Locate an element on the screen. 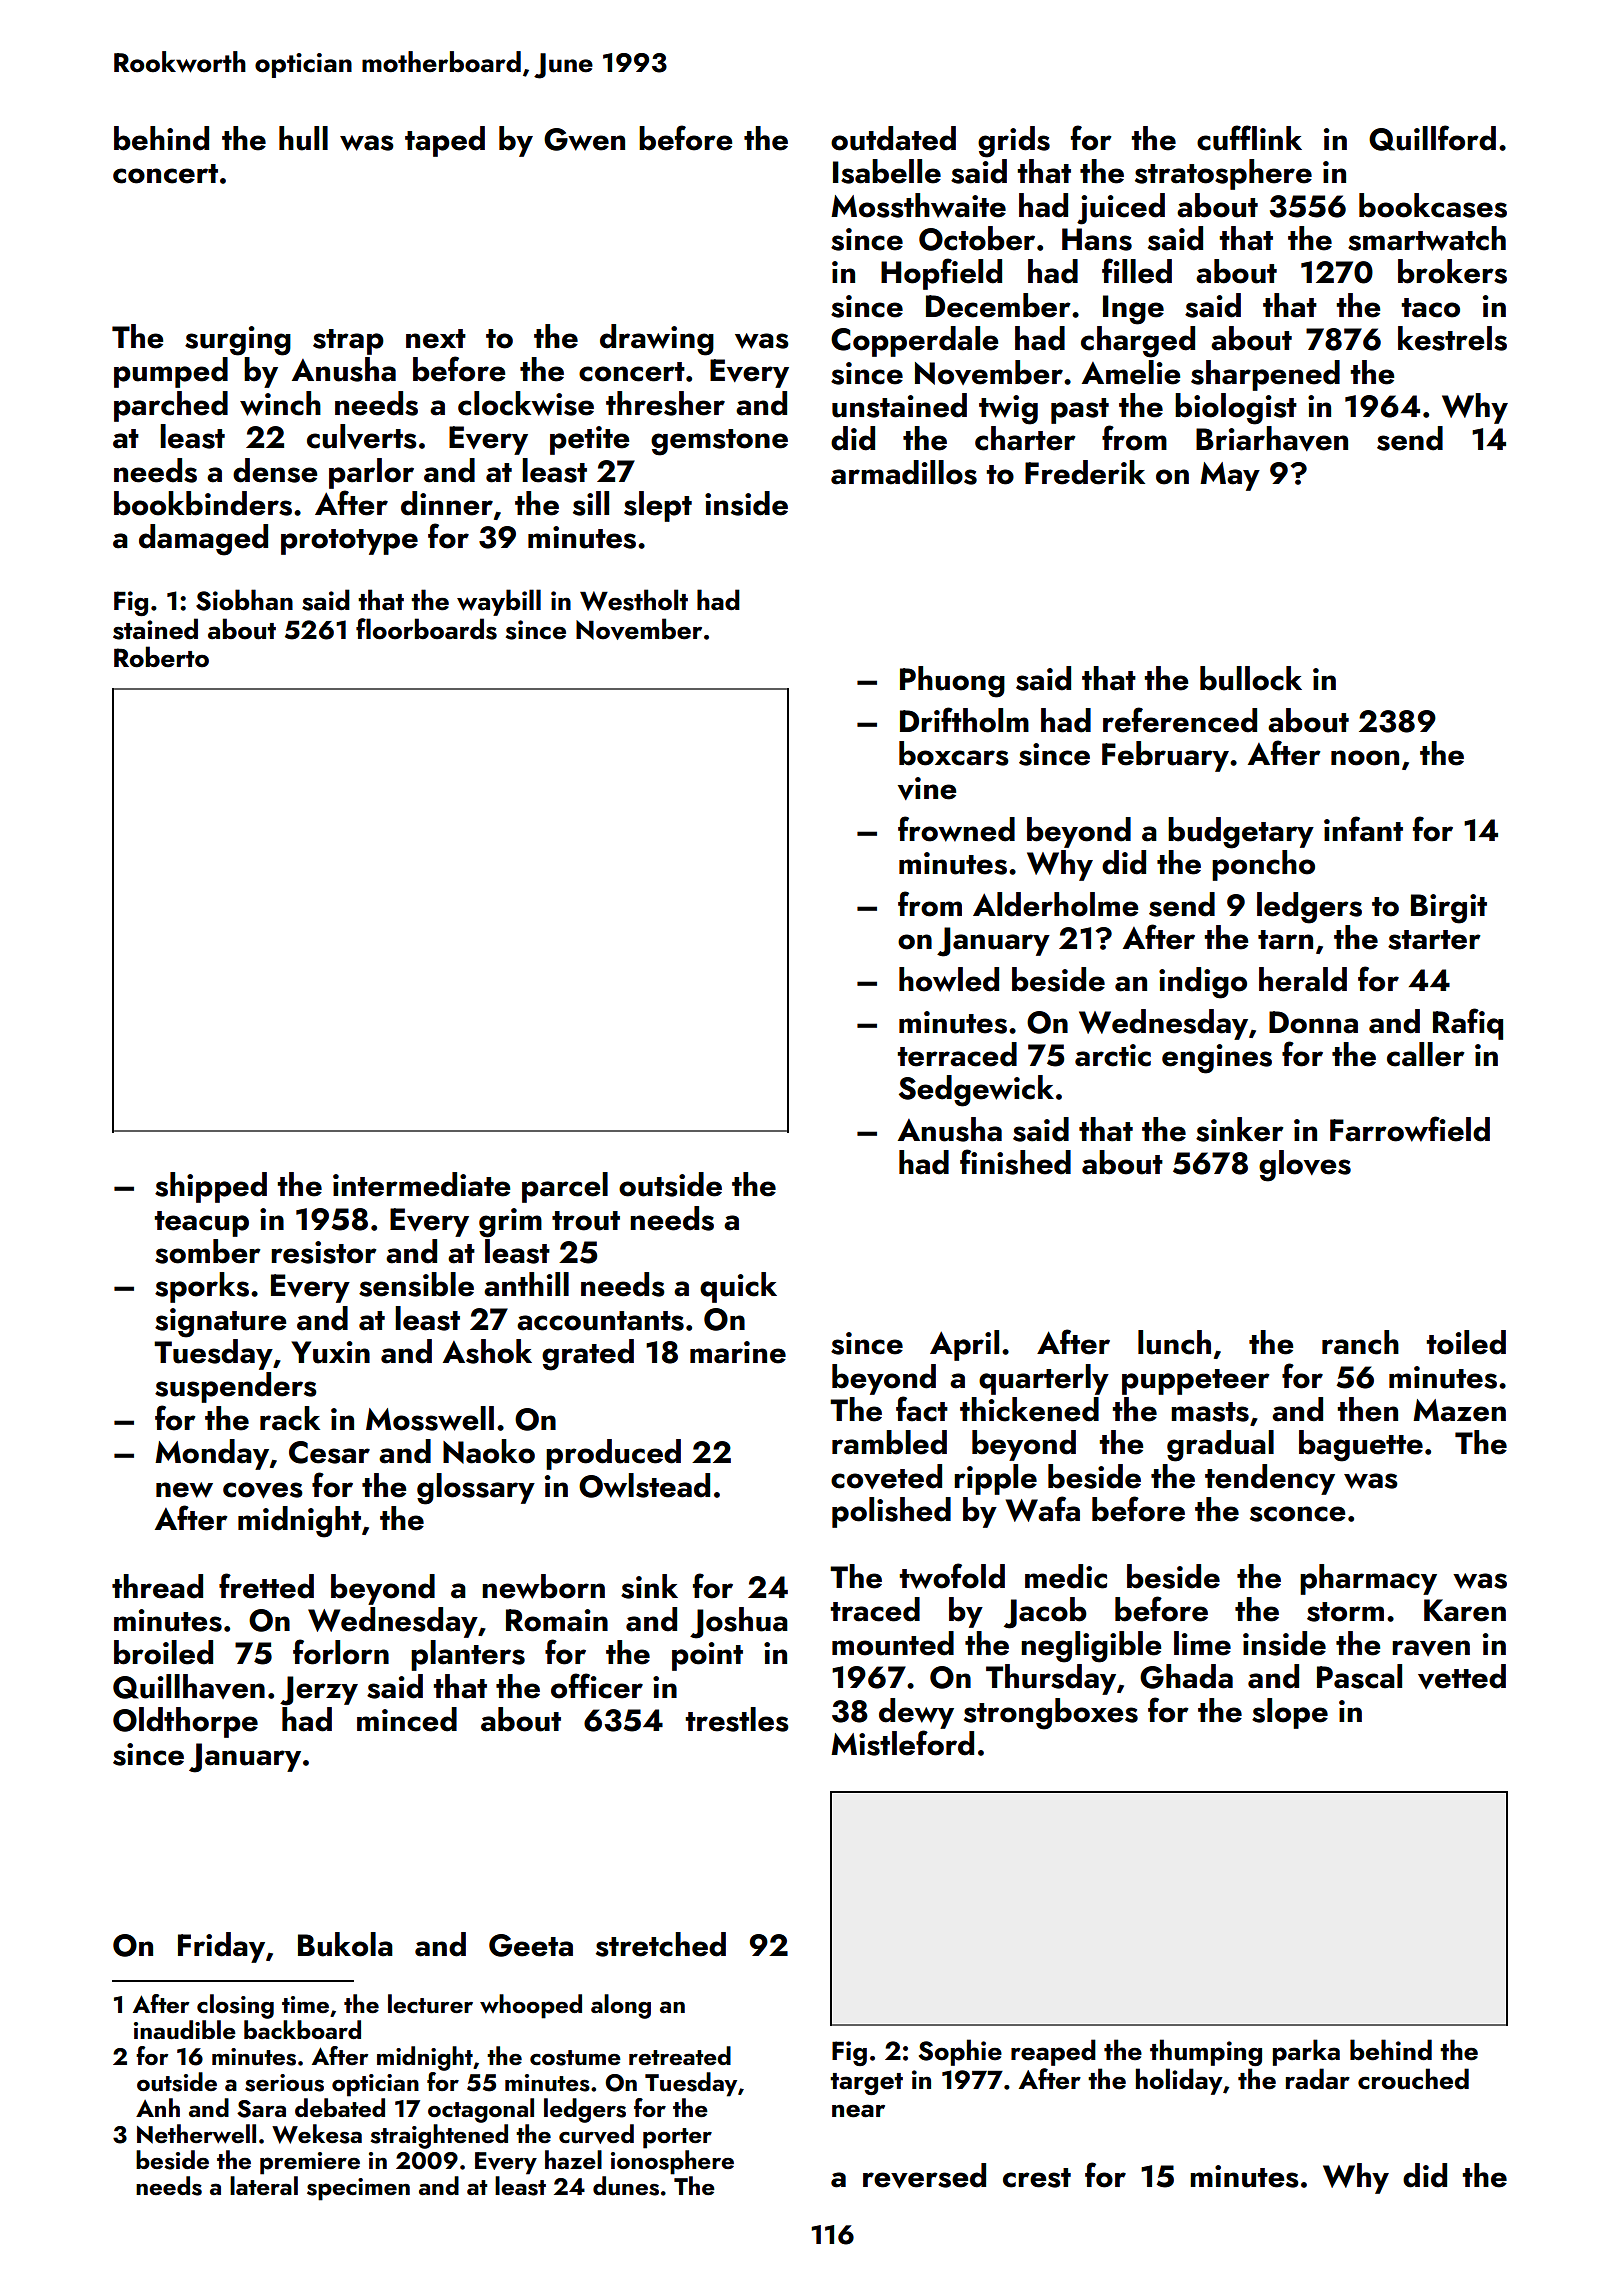 This screenshot has width=1620, height=2292. intermediate is located at coordinates (421, 1184).
